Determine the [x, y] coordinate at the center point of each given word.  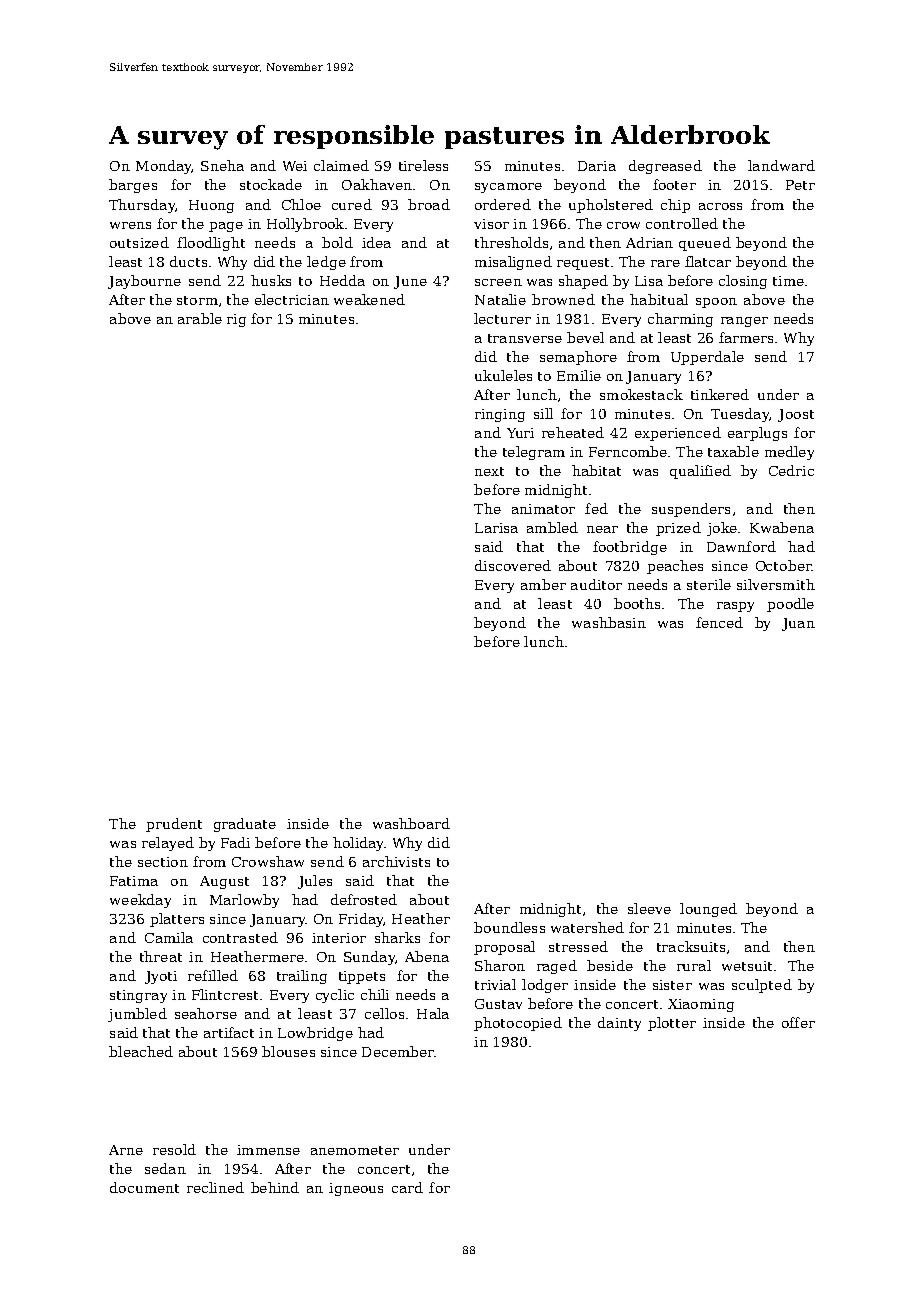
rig [236, 320]
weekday [140, 901]
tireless [423, 165]
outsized [139, 242]
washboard [411, 823]
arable [200, 318]
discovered [513, 565]
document [144, 1187]
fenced [719, 622]
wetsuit [747, 966]
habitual [659, 299]
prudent [174, 825]
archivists [396, 861]
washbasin [609, 622]
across [720, 206]
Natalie [500, 299]
